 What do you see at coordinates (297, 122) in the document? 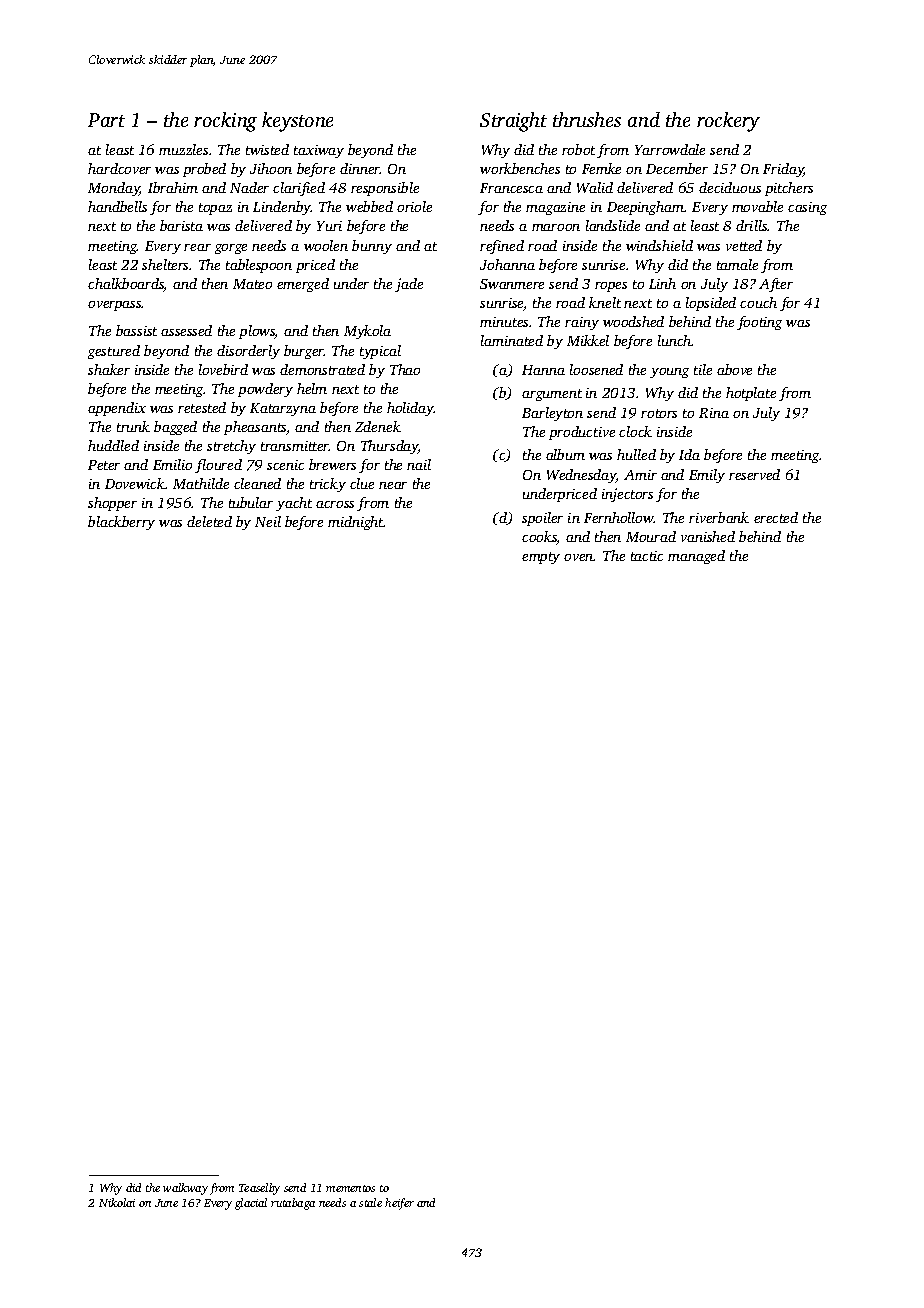
I see `keystone` at bounding box center [297, 122].
